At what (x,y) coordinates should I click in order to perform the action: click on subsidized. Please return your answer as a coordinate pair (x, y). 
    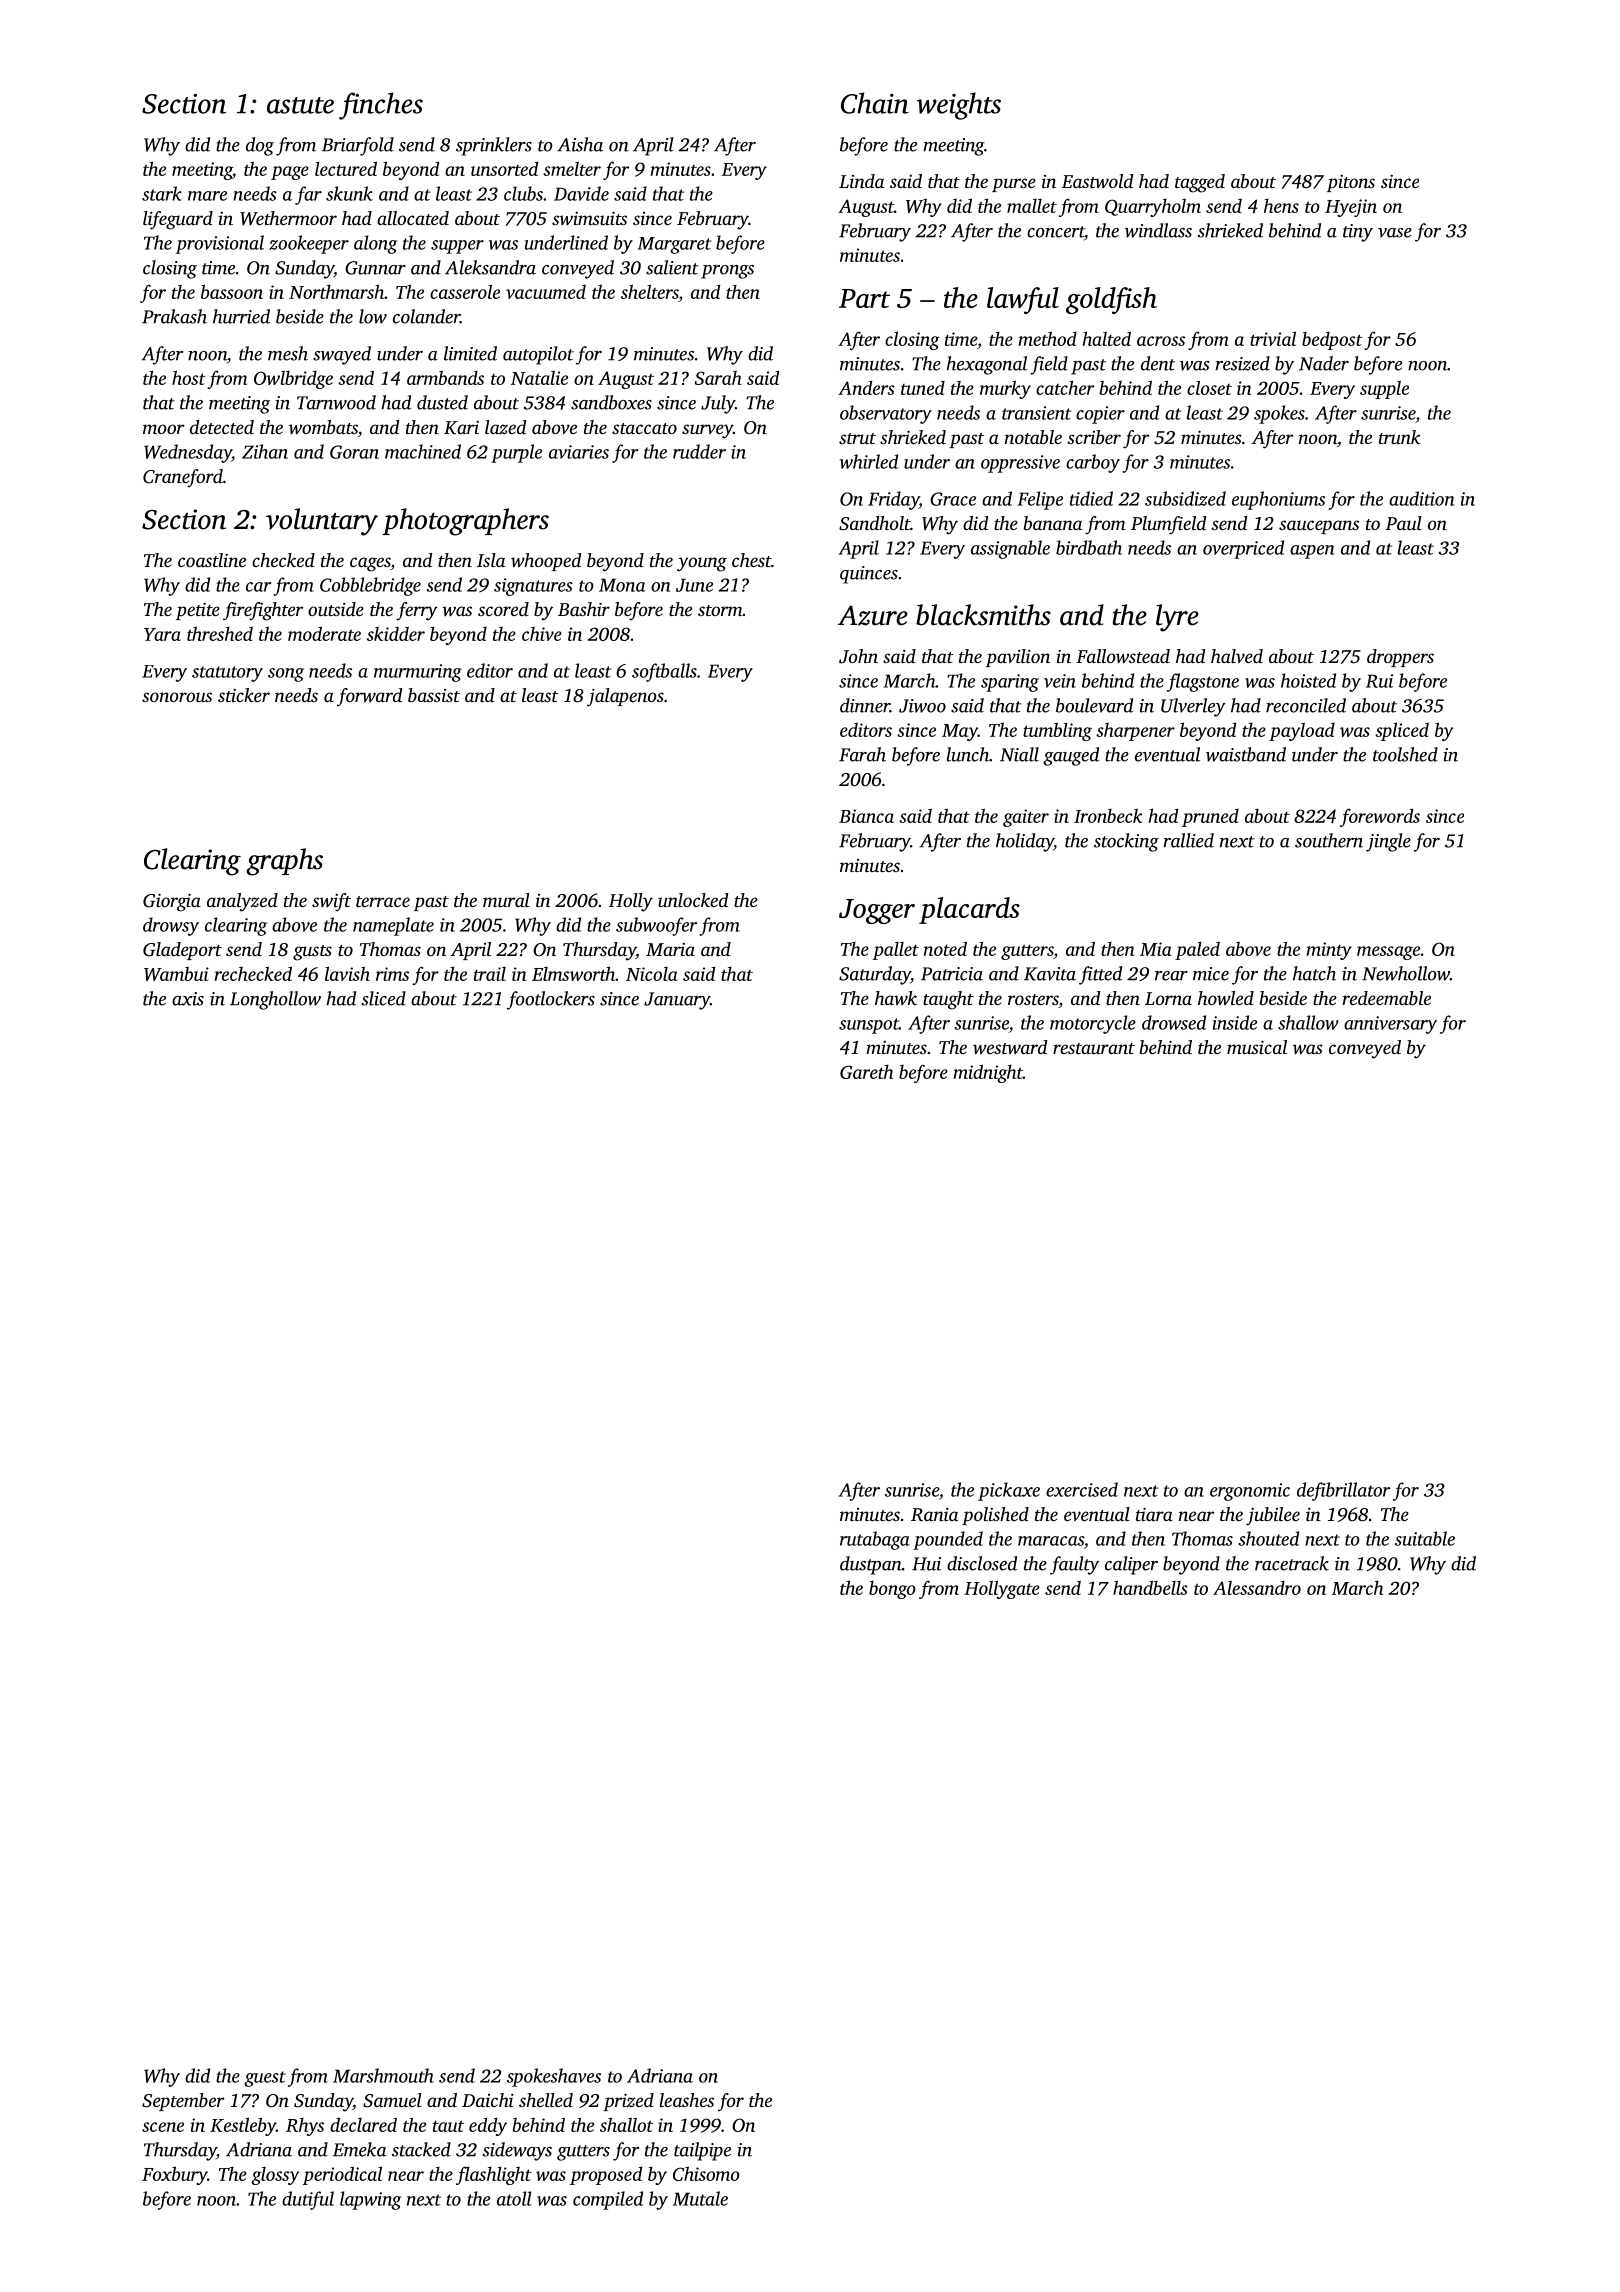
    Looking at the image, I should click on (1185, 498).
